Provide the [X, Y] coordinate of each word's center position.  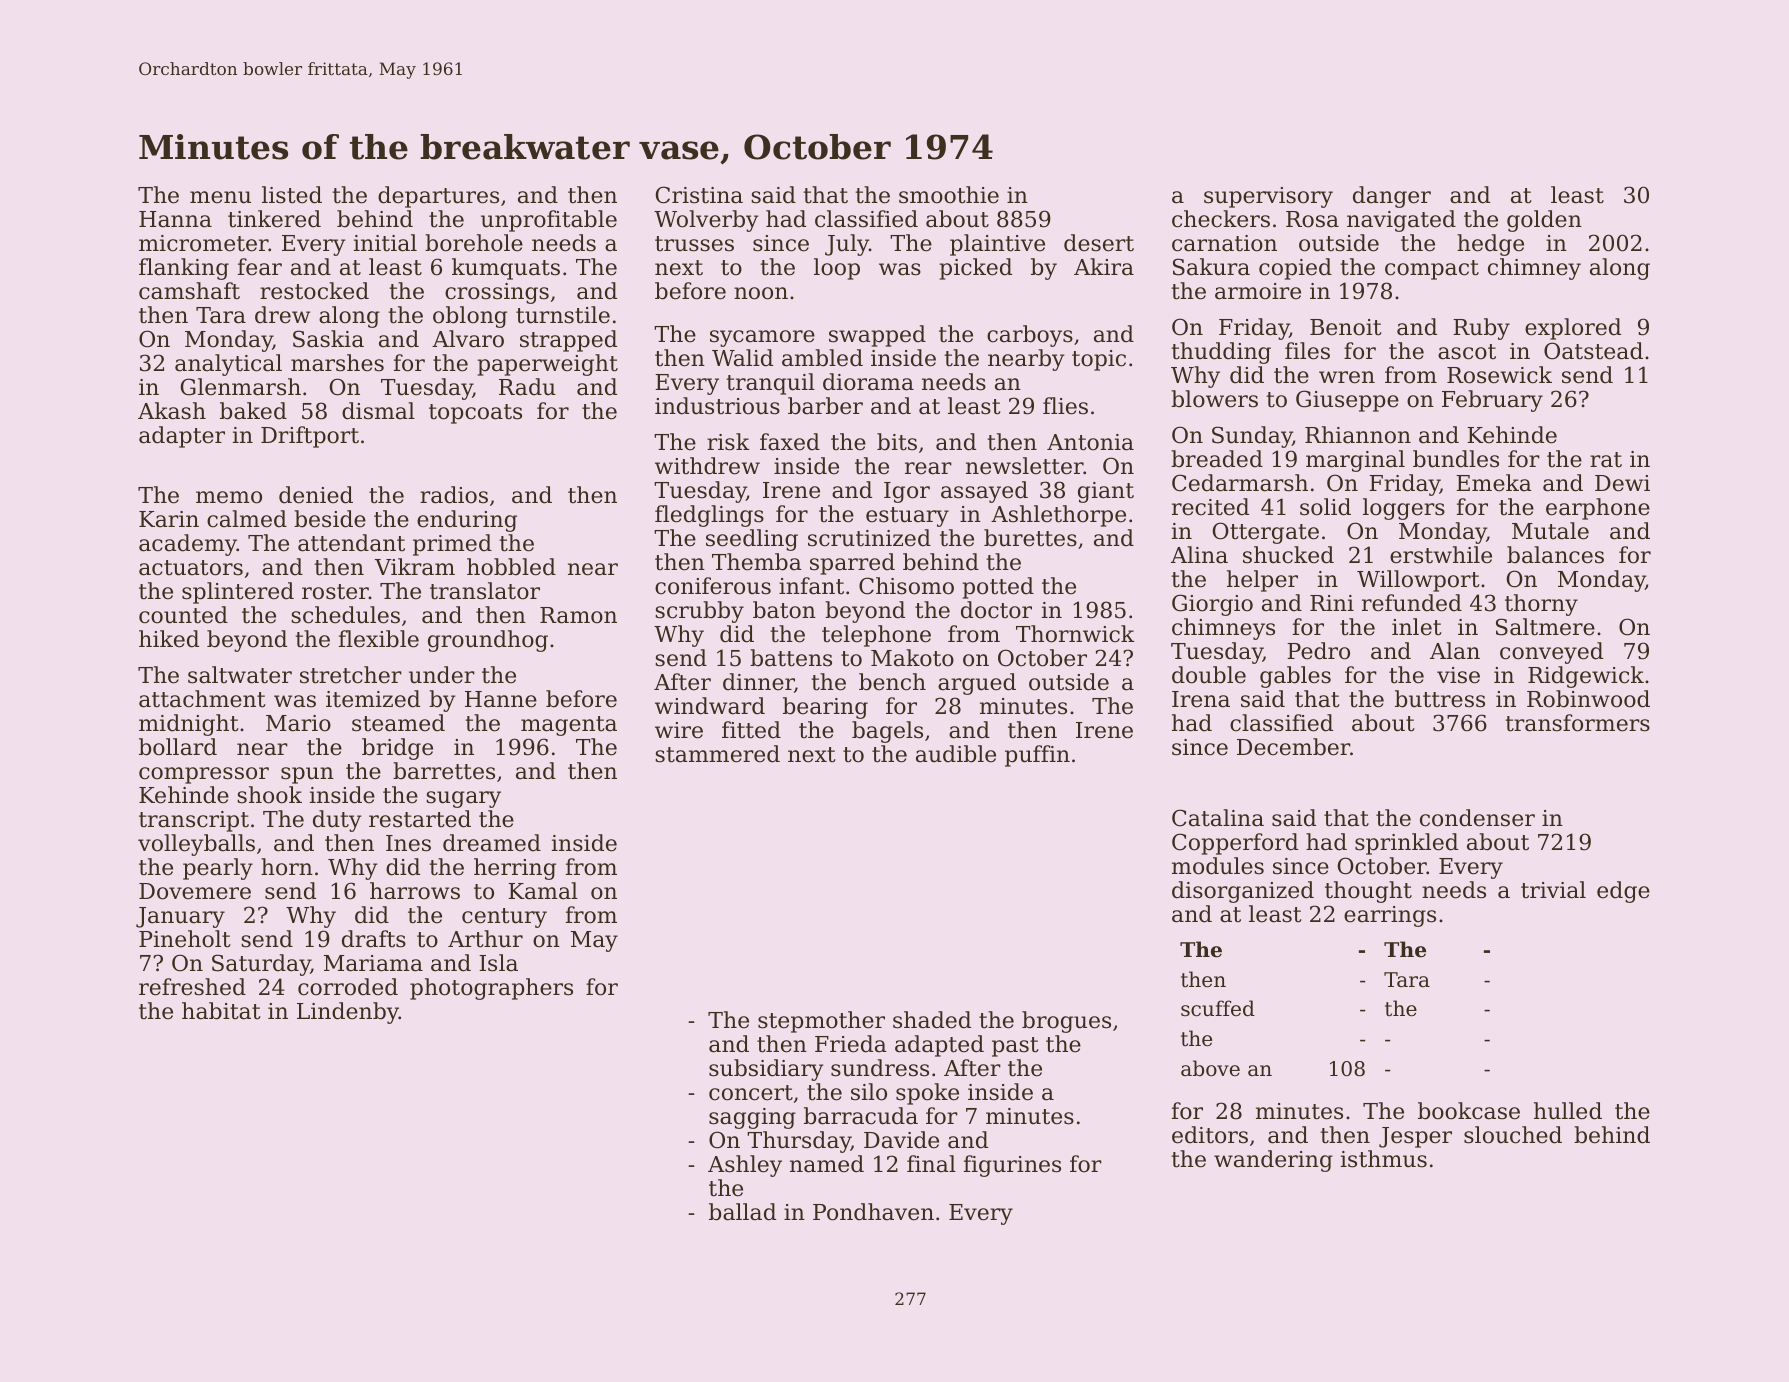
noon [761, 293]
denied [316, 495]
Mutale [1550, 531]
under [442, 675]
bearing [825, 708]
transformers [1577, 723]
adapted [939, 1046]
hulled [1568, 1111]
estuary [907, 517]
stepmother [821, 1022]
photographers [491, 989]
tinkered [274, 219]
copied [1295, 269]
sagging [752, 1118]
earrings [1390, 916]
